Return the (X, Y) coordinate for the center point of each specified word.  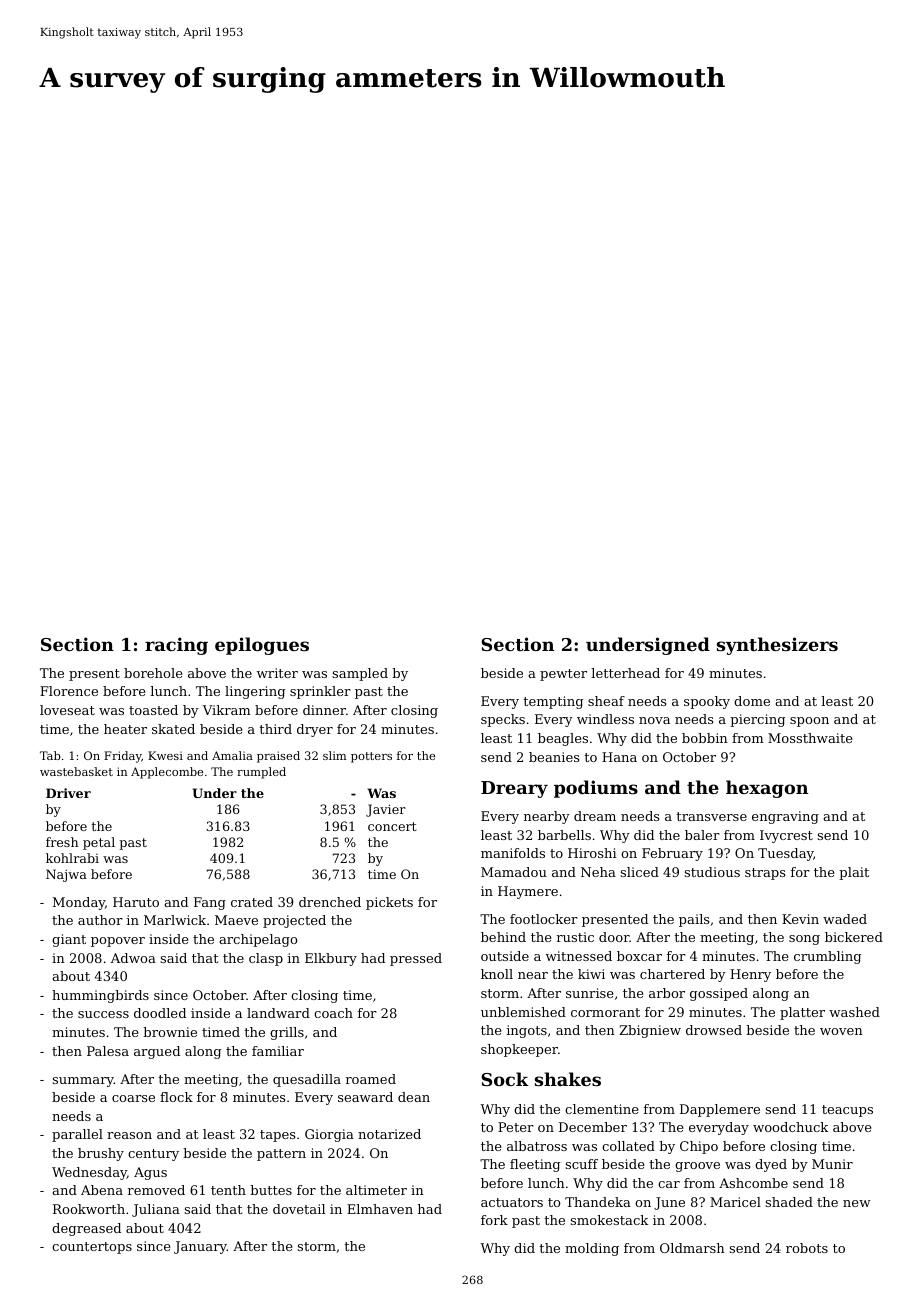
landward (278, 1013)
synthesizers (777, 646)
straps (765, 874)
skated (173, 729)
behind (503, 937)
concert (392, 826)
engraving (785, 817)
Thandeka (598, 1202)
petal (99, 843)
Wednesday (89, 1173)
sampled (360, 674)
